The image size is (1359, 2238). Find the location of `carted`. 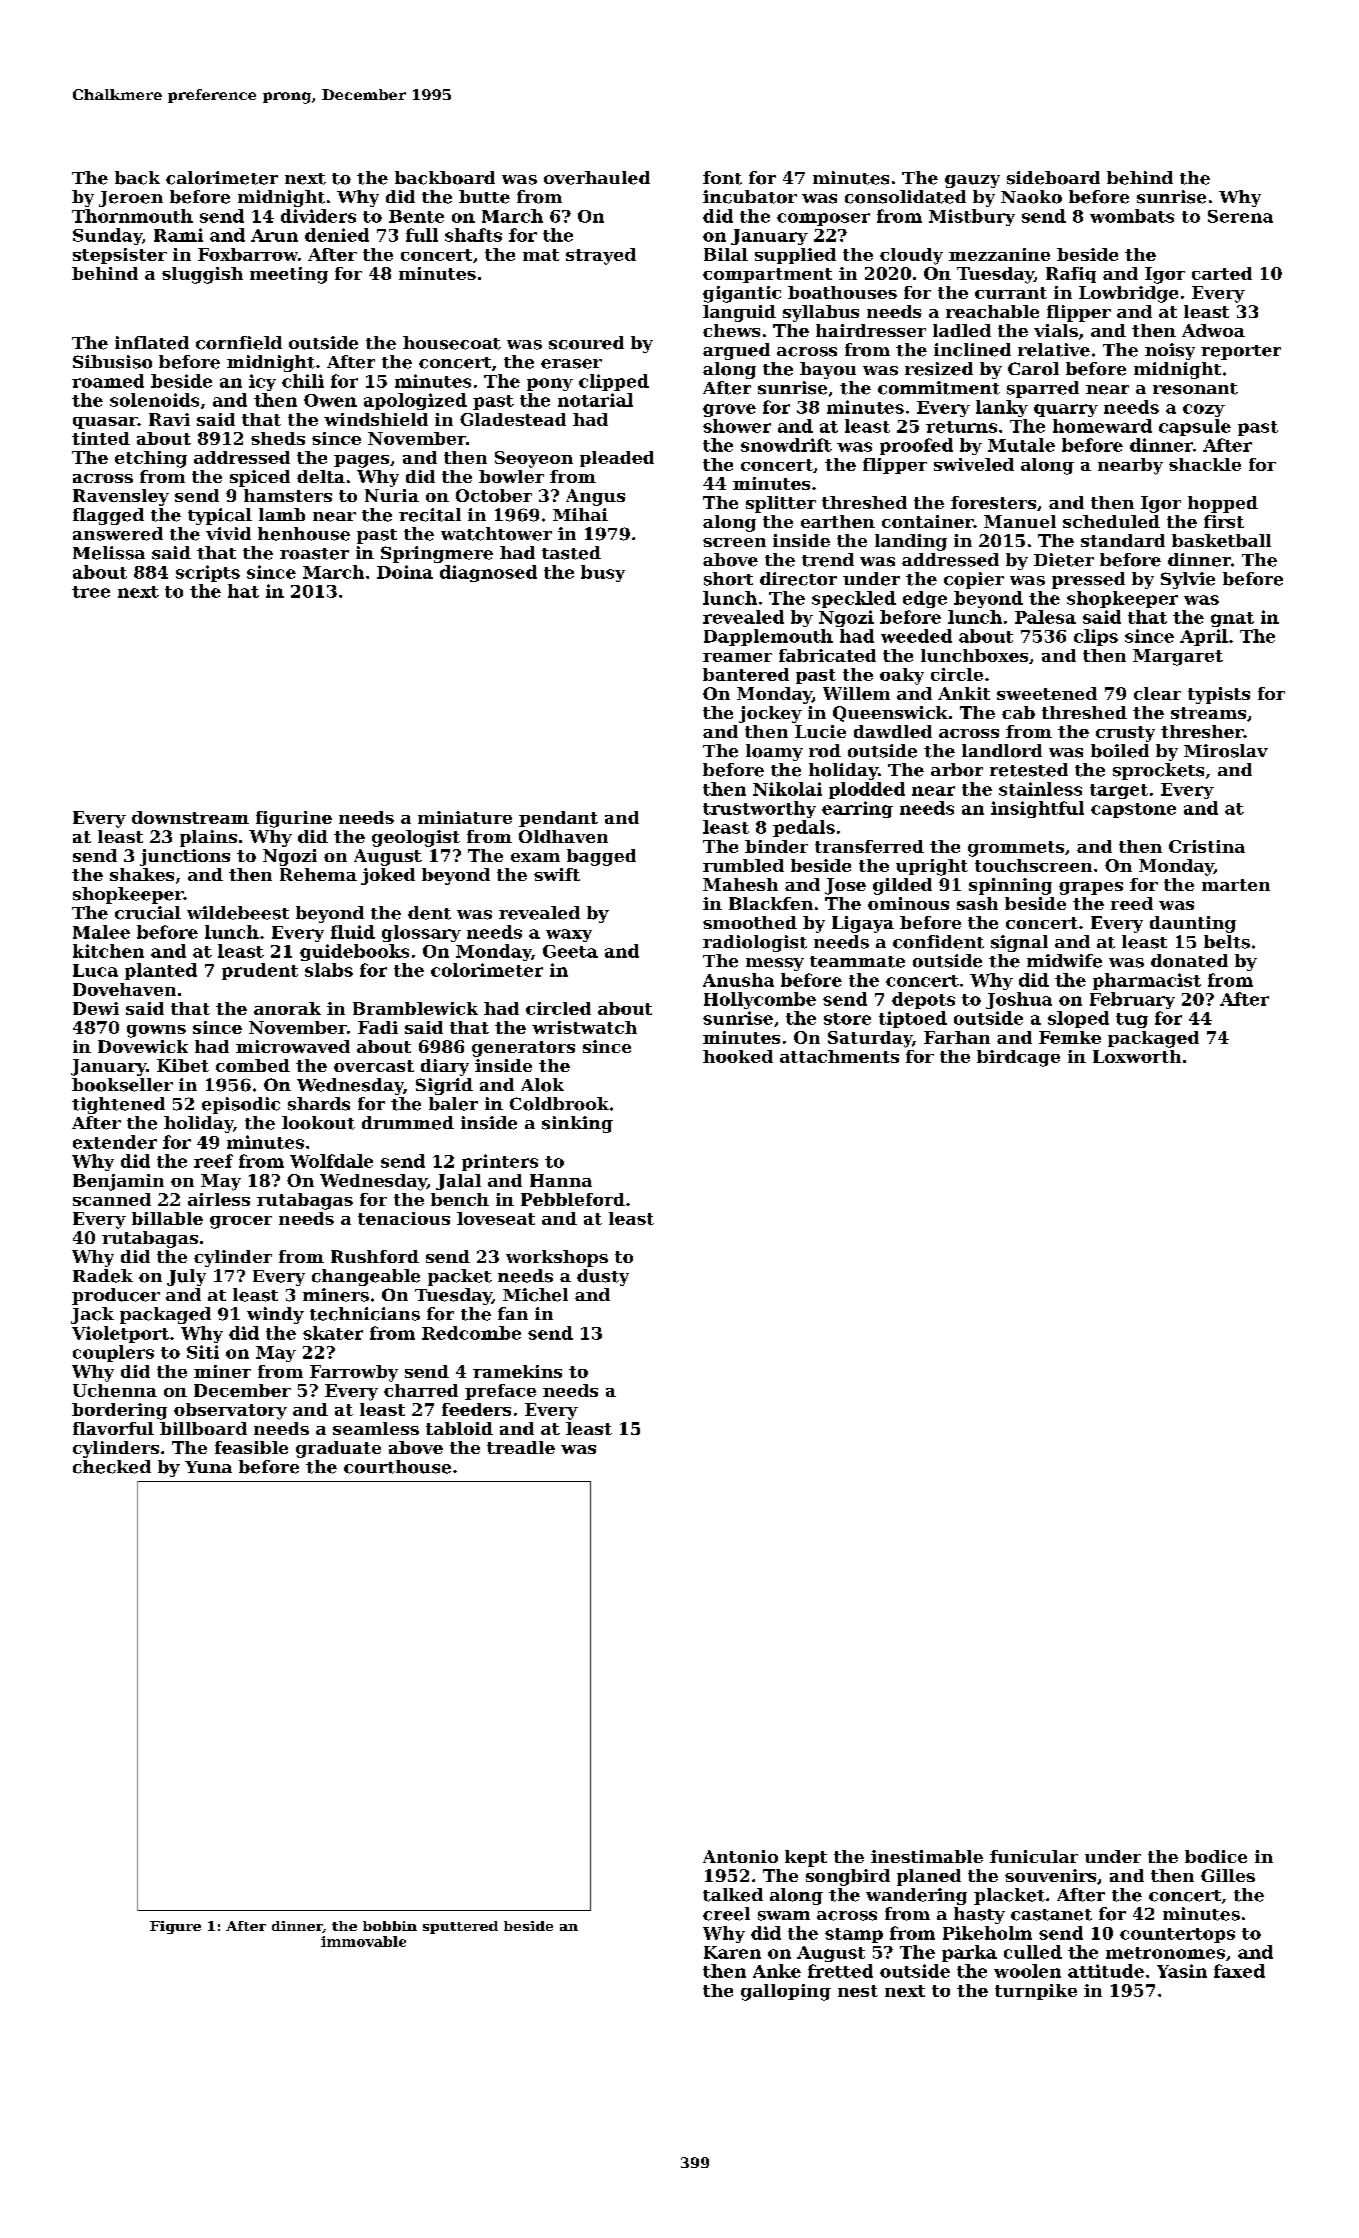

carted is located at coordinates (1222, 273).
